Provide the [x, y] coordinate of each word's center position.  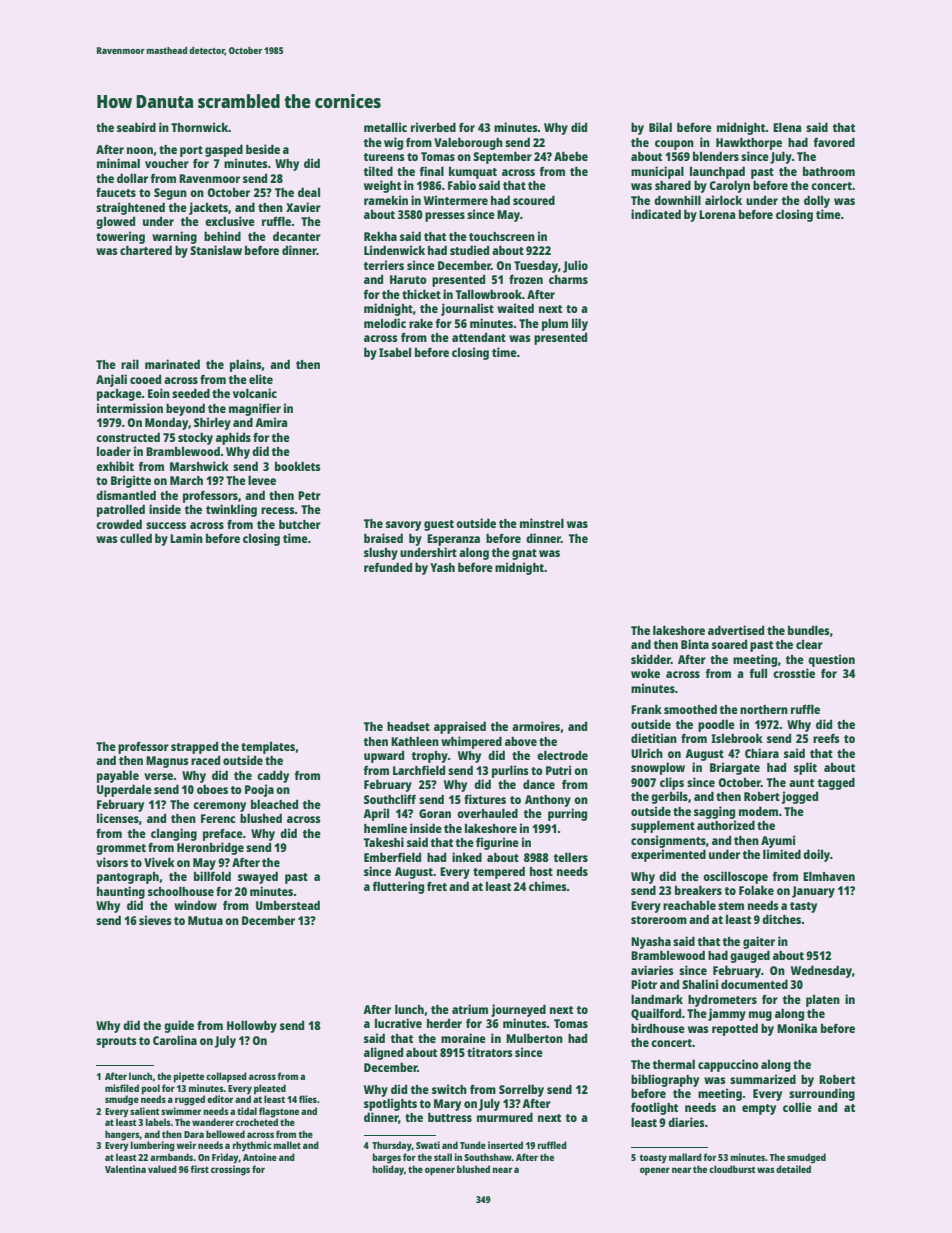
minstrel [542, 523]
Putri [558, 770]
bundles [809, 630]
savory [403, 526]
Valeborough [468, 143]
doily [816, 855]
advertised [736, 630]
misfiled [122, 1088]
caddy [273, 776]
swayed [258, 877]
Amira [271, 422]
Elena [787, 127]
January [813, 892]
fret [437, 886]
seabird [136, 127]
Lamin [186, 538]
